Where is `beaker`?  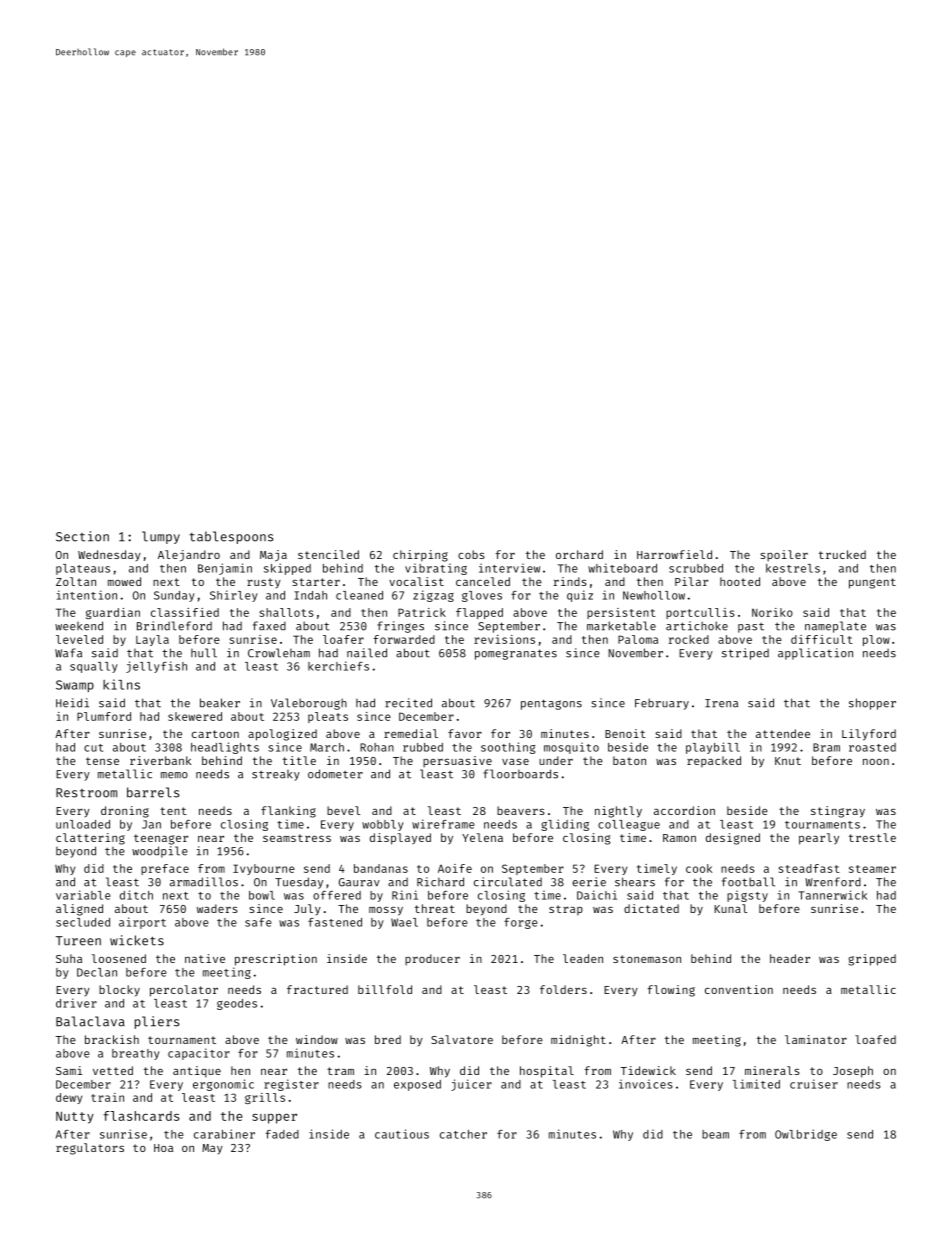 beaker is located at coordinates (220, 703).
